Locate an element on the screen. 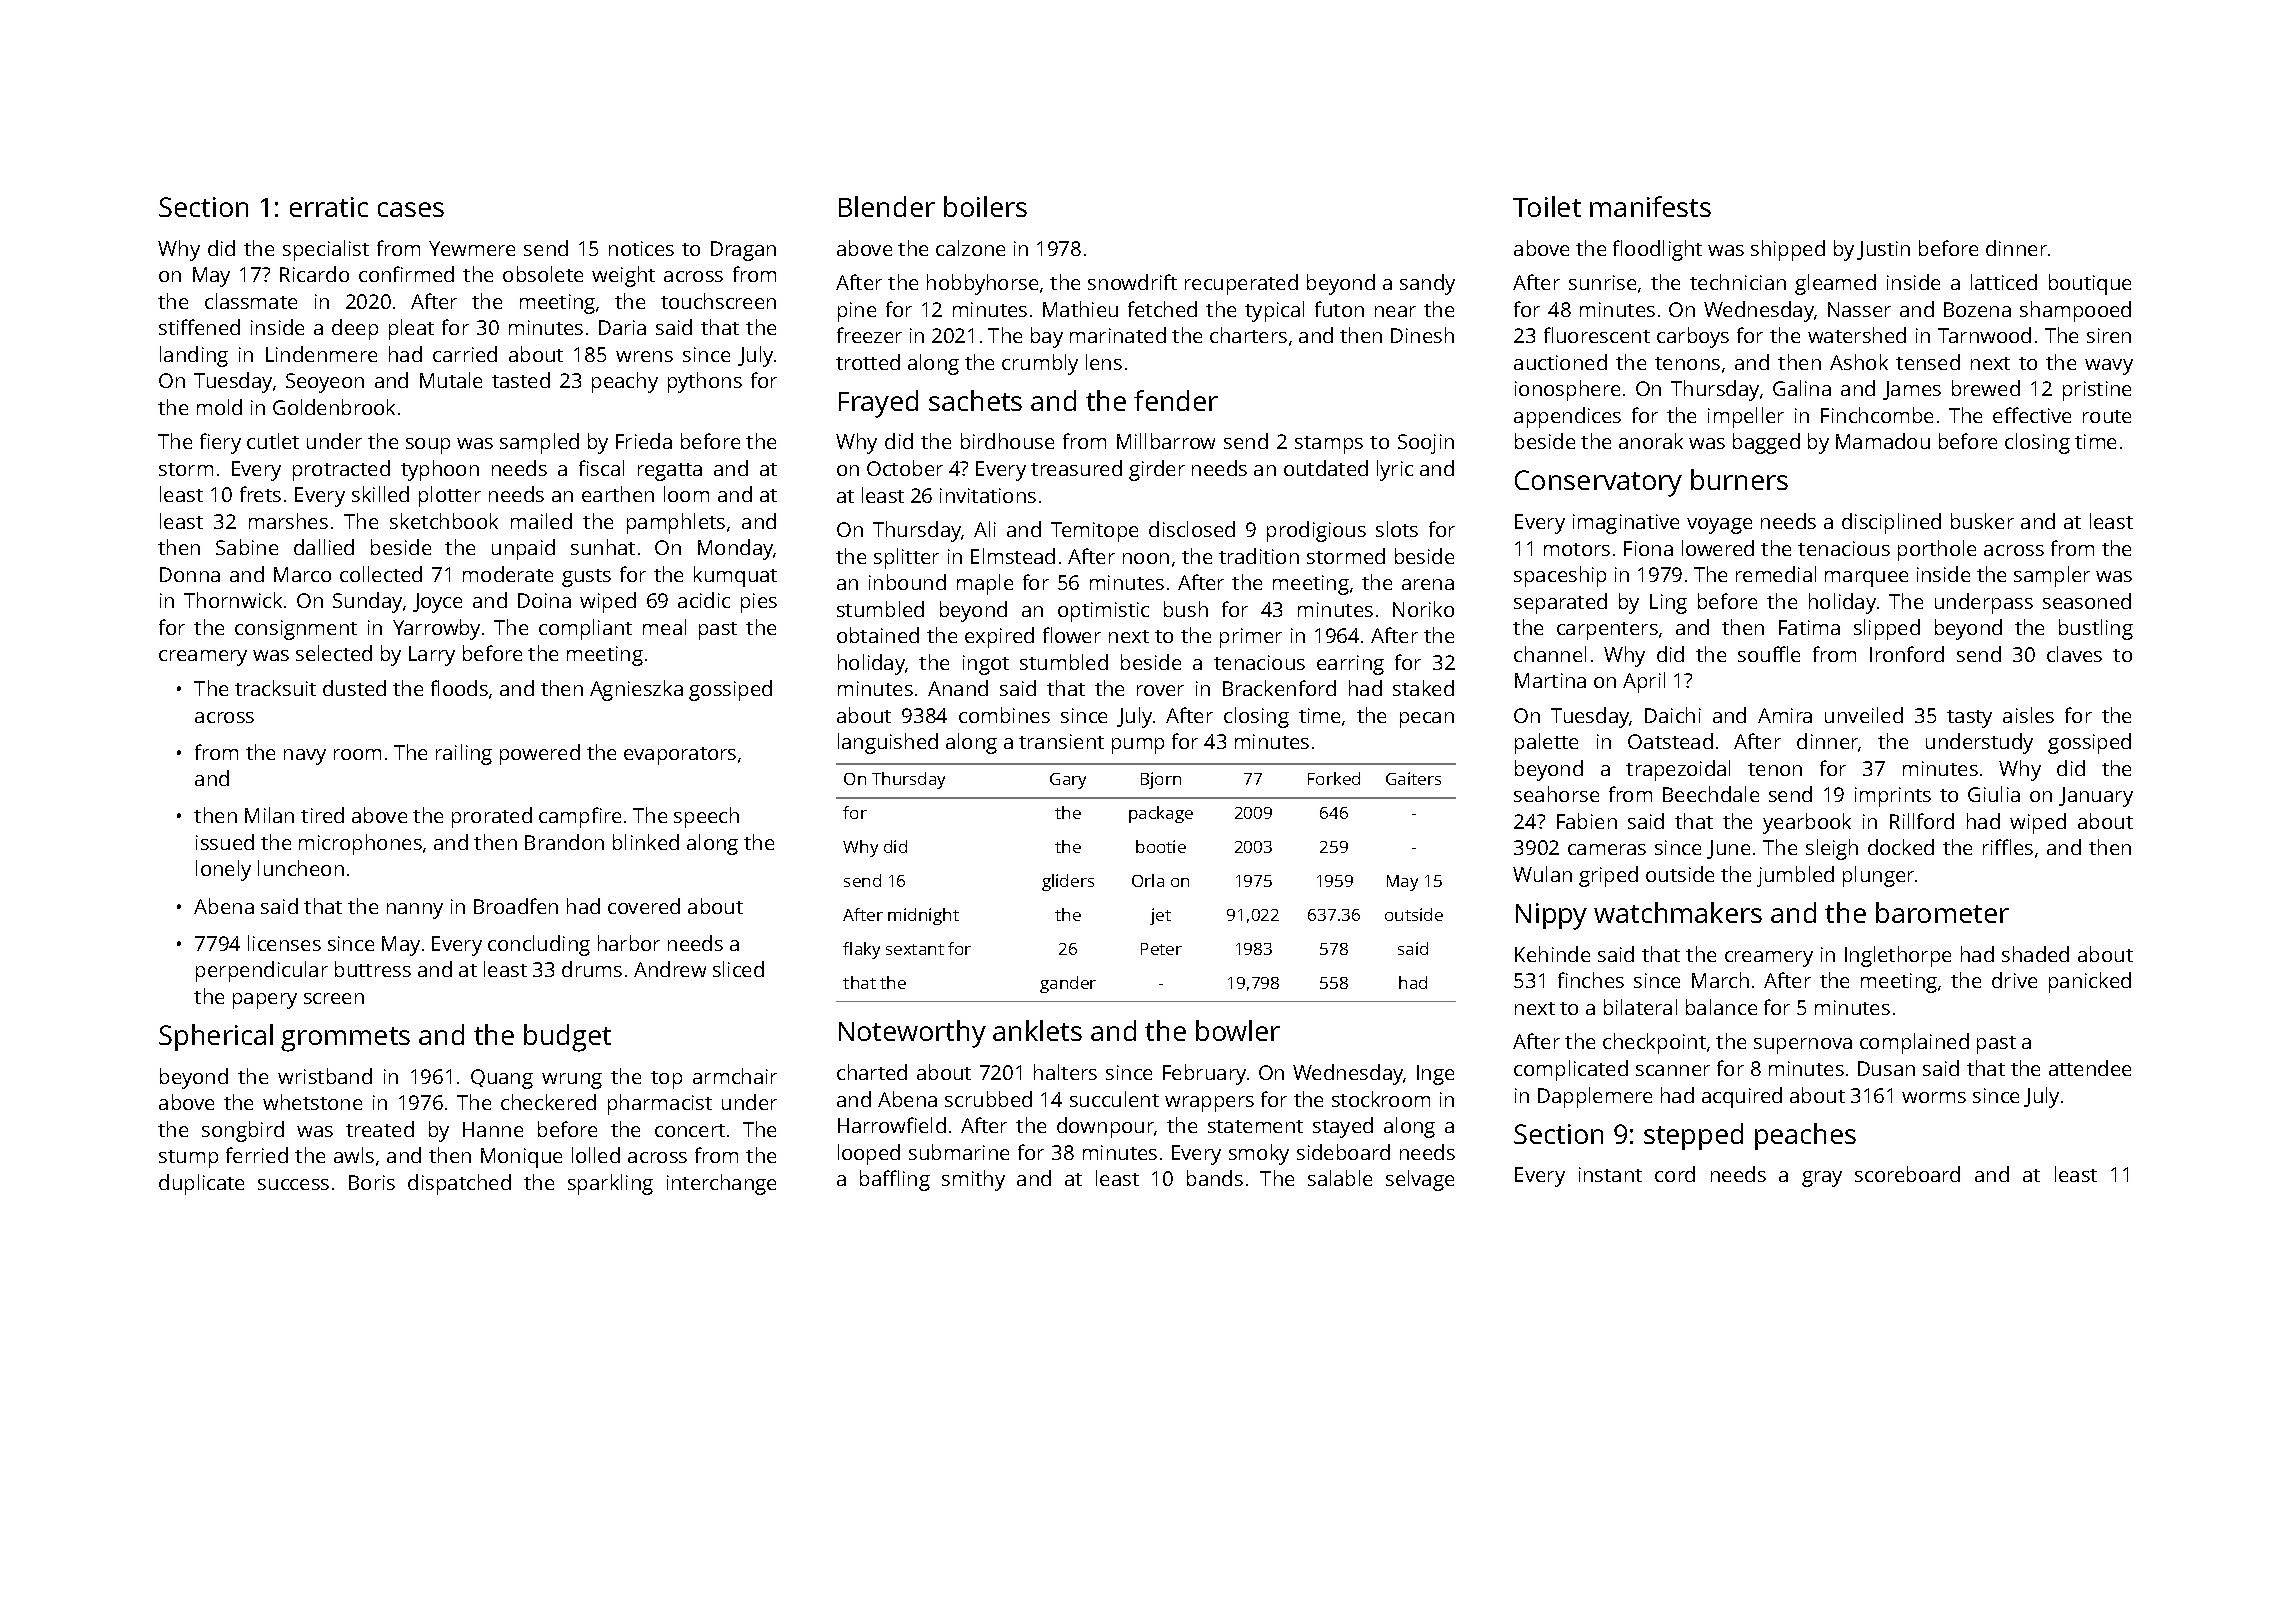  notices is located at coordinates (641, 248).
